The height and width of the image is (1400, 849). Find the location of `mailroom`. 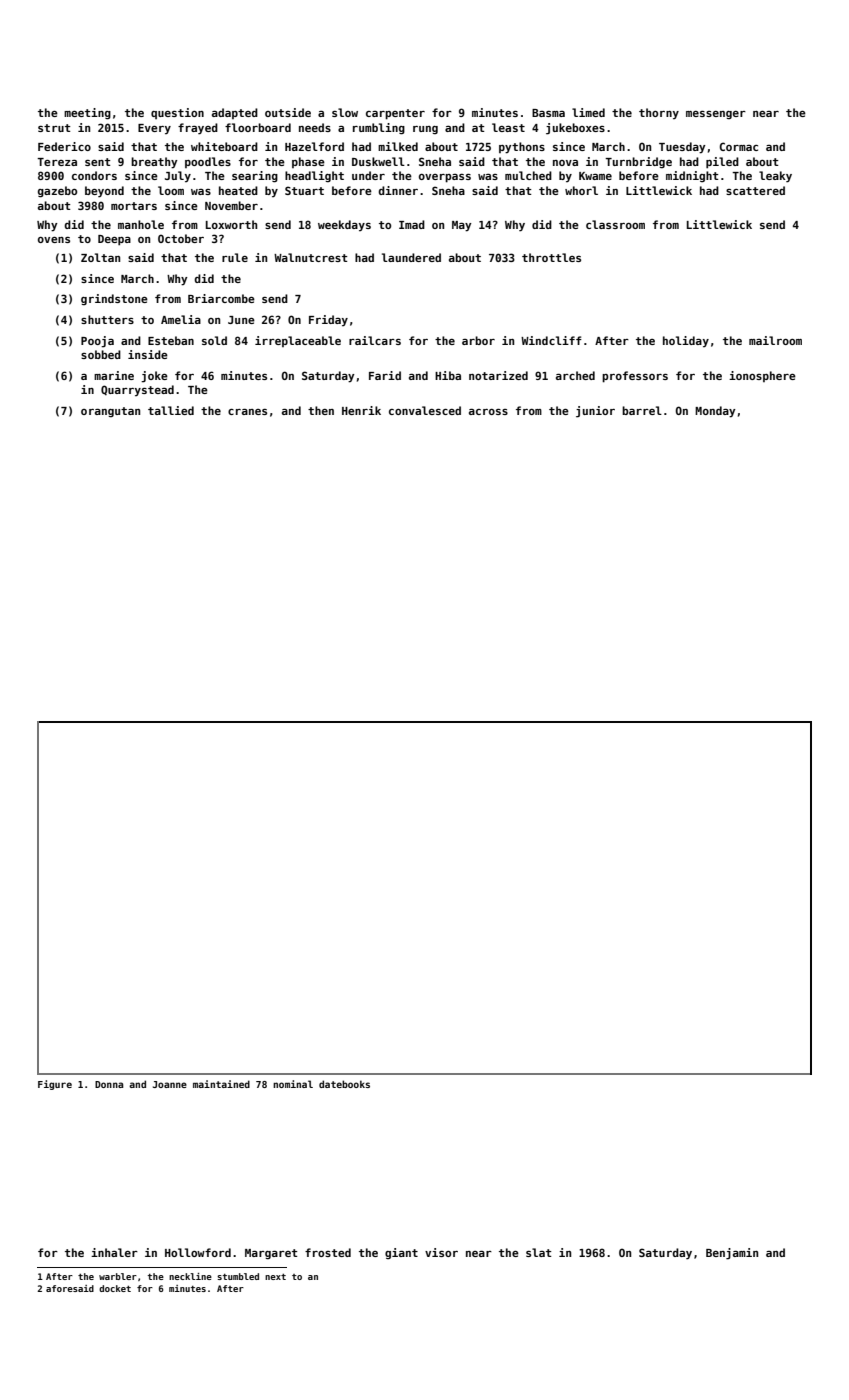

mailroom is located at coordinates (775, 340).
